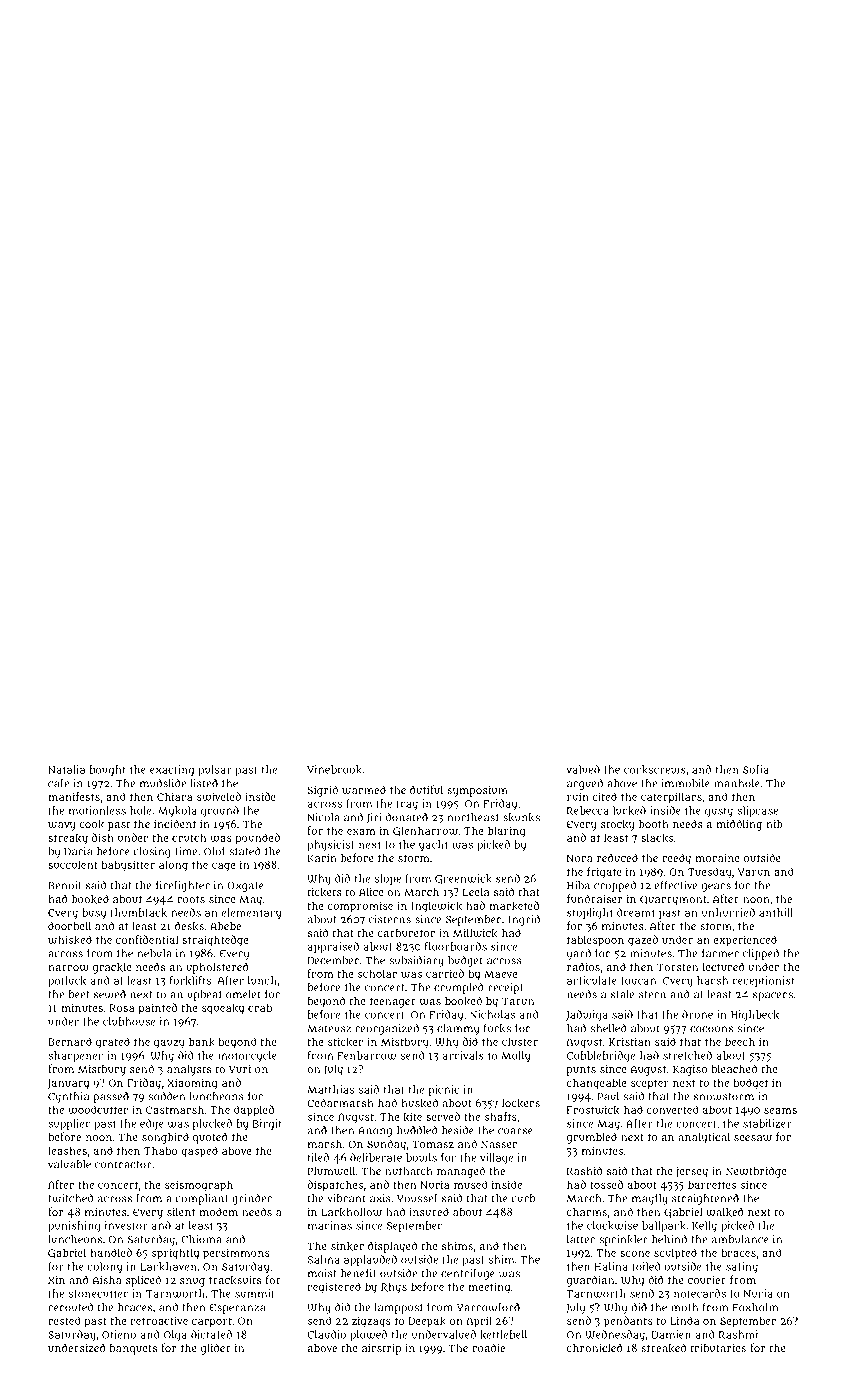  Describe the element at coordinates (767, 1123) in the screenshot. I see `stabilizer` at that location.
